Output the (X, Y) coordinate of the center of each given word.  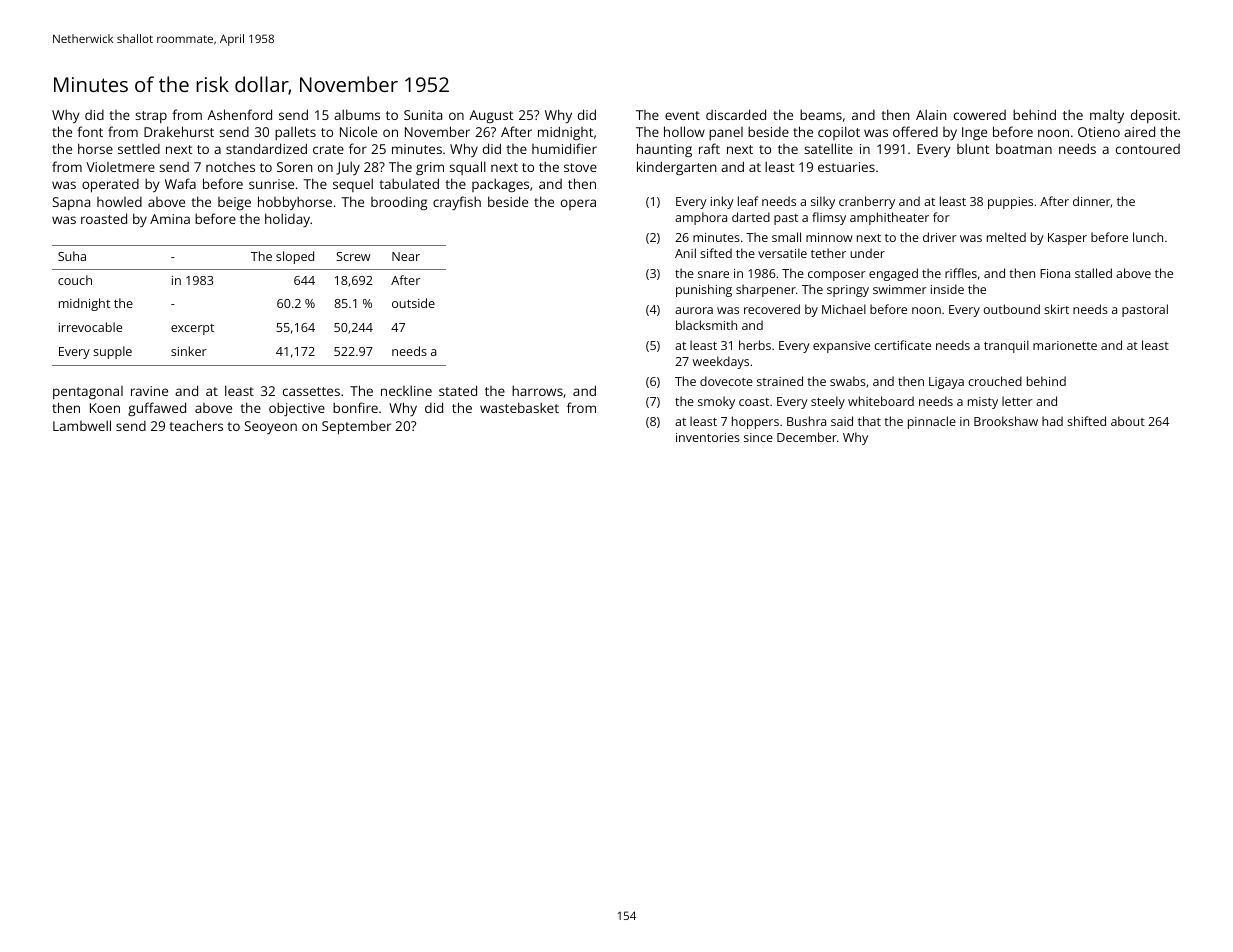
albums (357, 114)
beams (821, 114)
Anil (685, 253)
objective (297, 409)
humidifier (564, 148)
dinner (1092, 202)
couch (75, 280)
